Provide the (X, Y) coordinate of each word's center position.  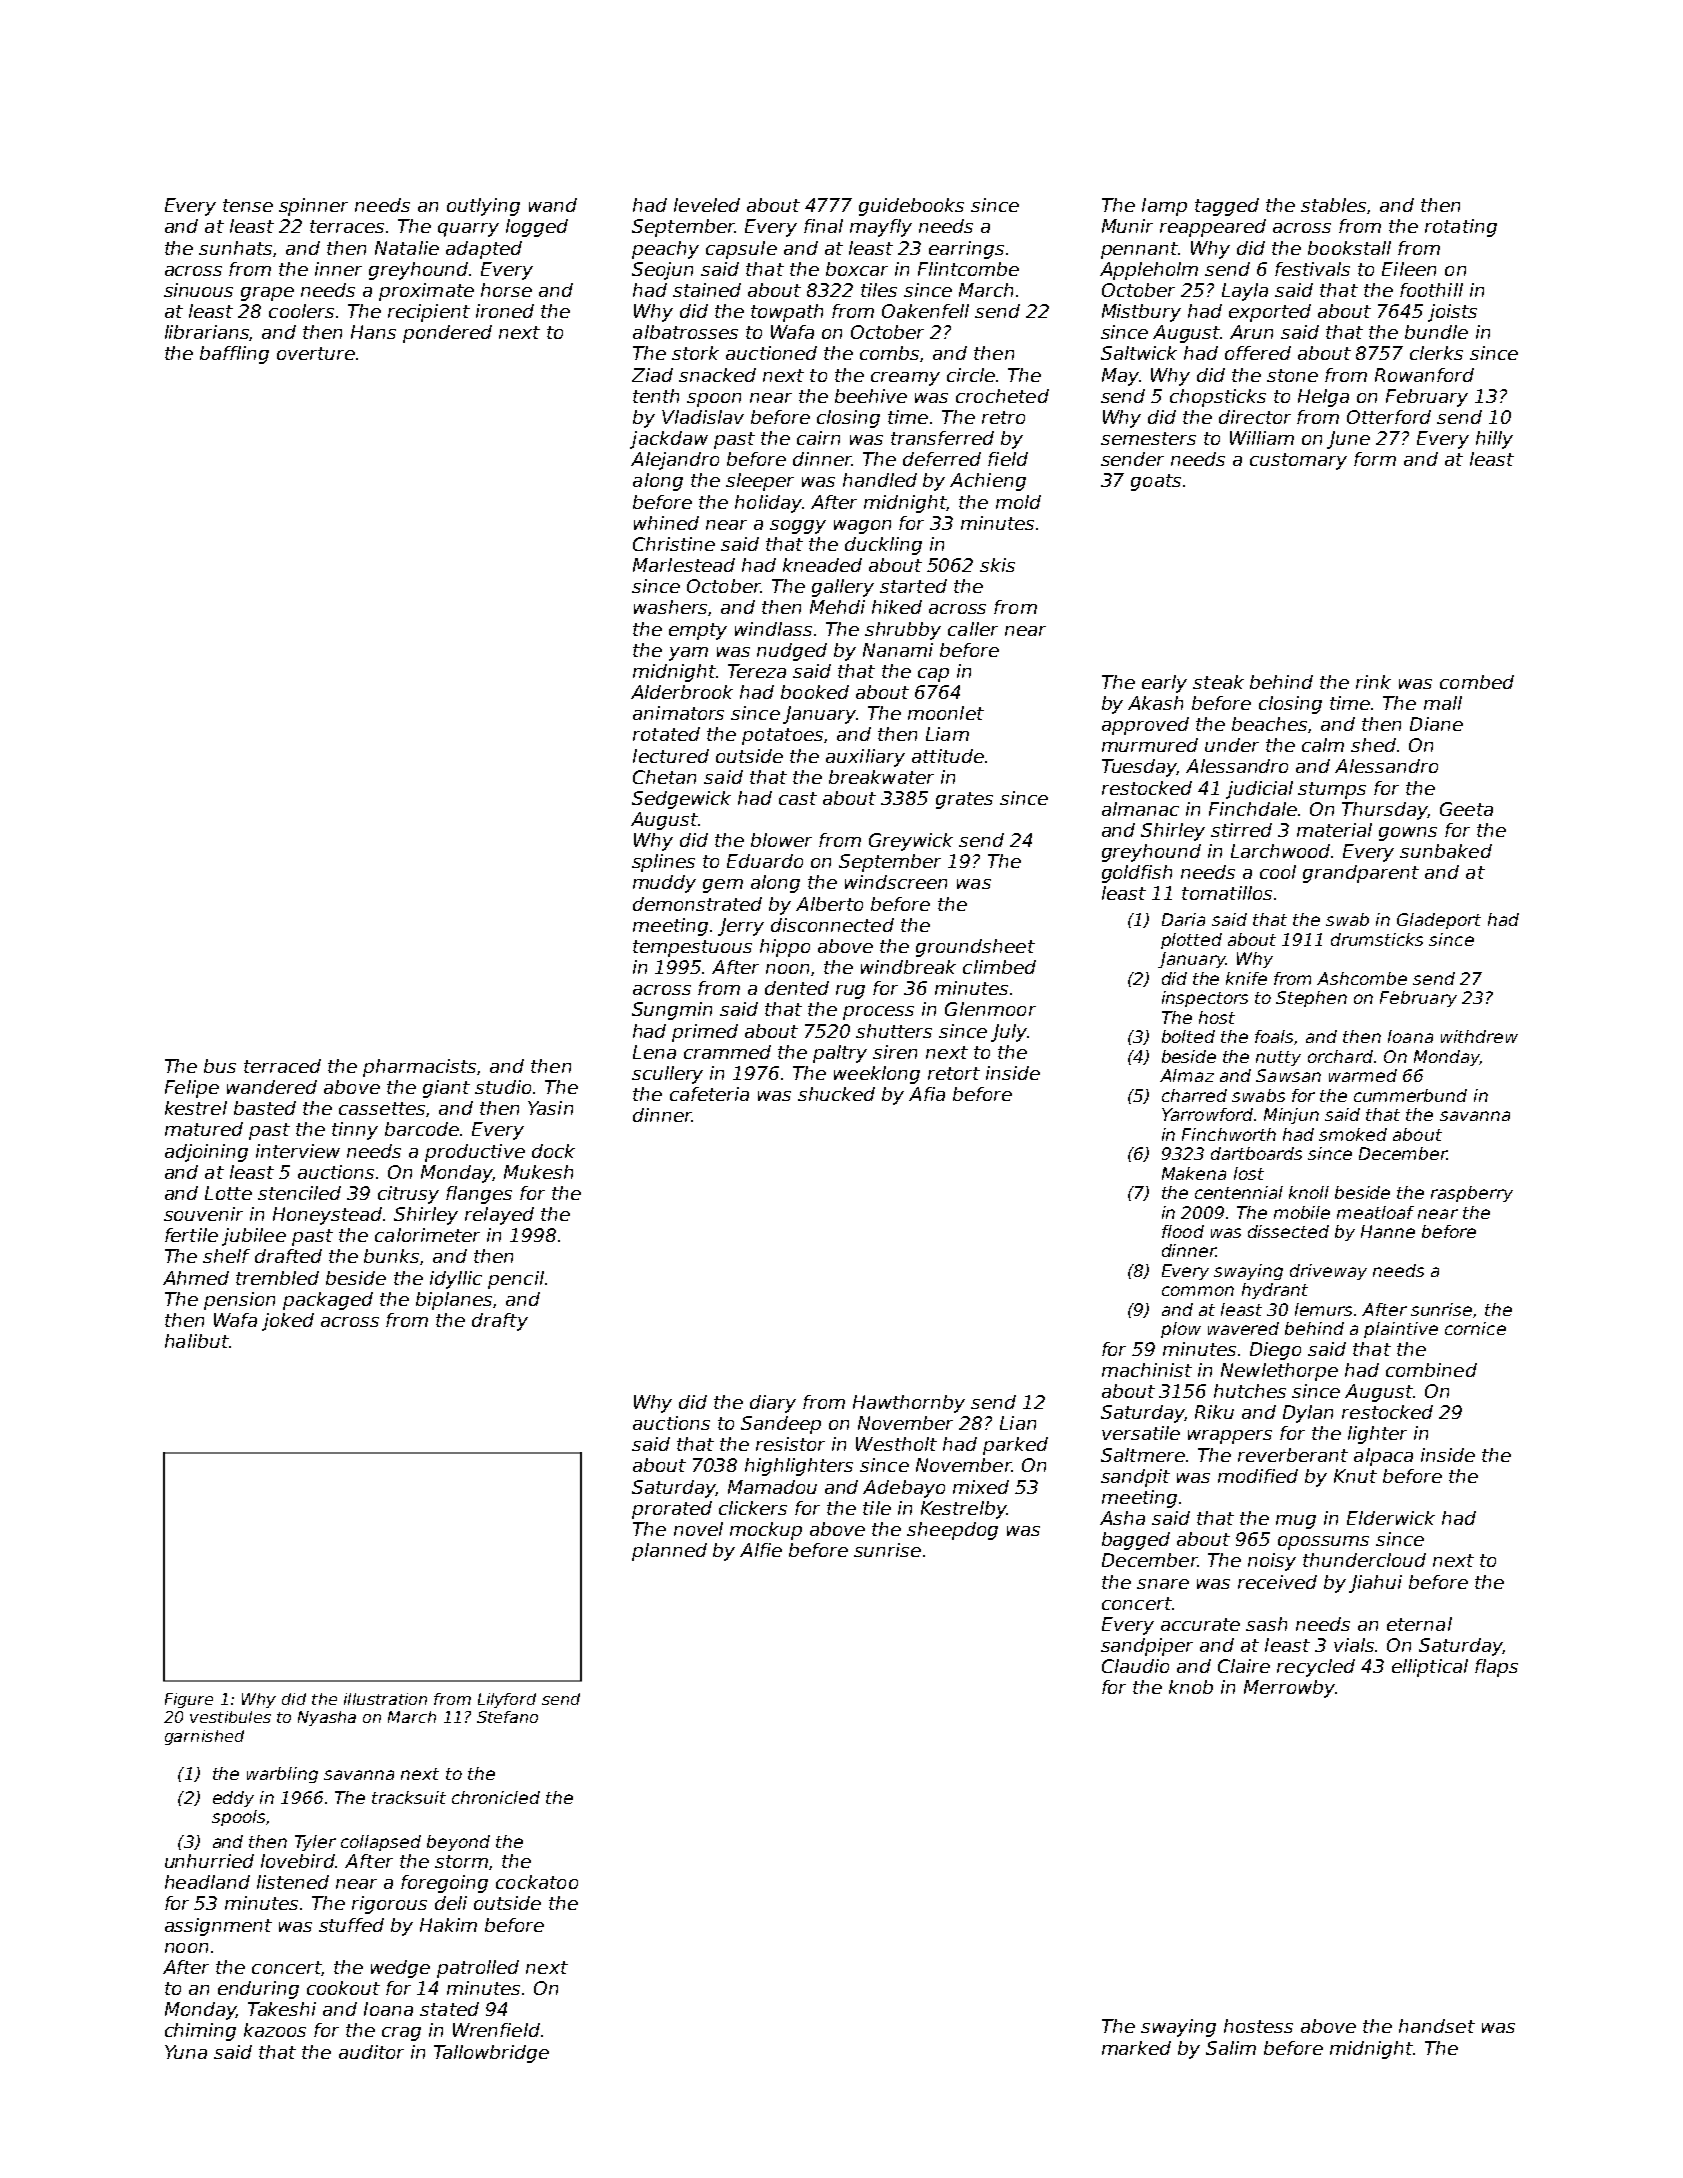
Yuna (186, 2052)
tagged (1227, 207)
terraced (282, 1066)
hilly (1494, 440)
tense (248, 205)
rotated (666, 734)
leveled (707, 205)
